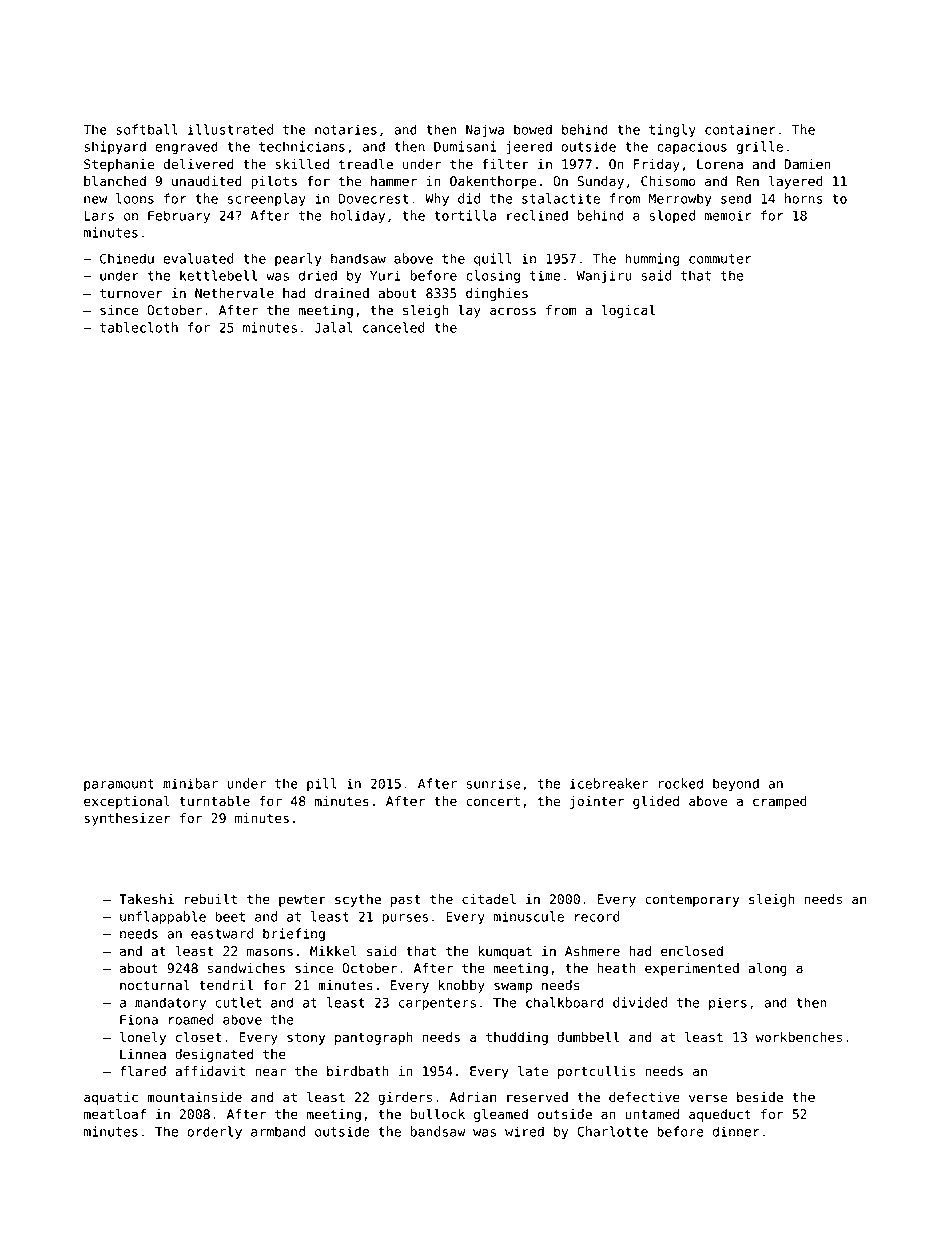  What do you see at coordinates (334, 327) in the screenshot?
I see `Jalal` at bounding box center [334, 327].
